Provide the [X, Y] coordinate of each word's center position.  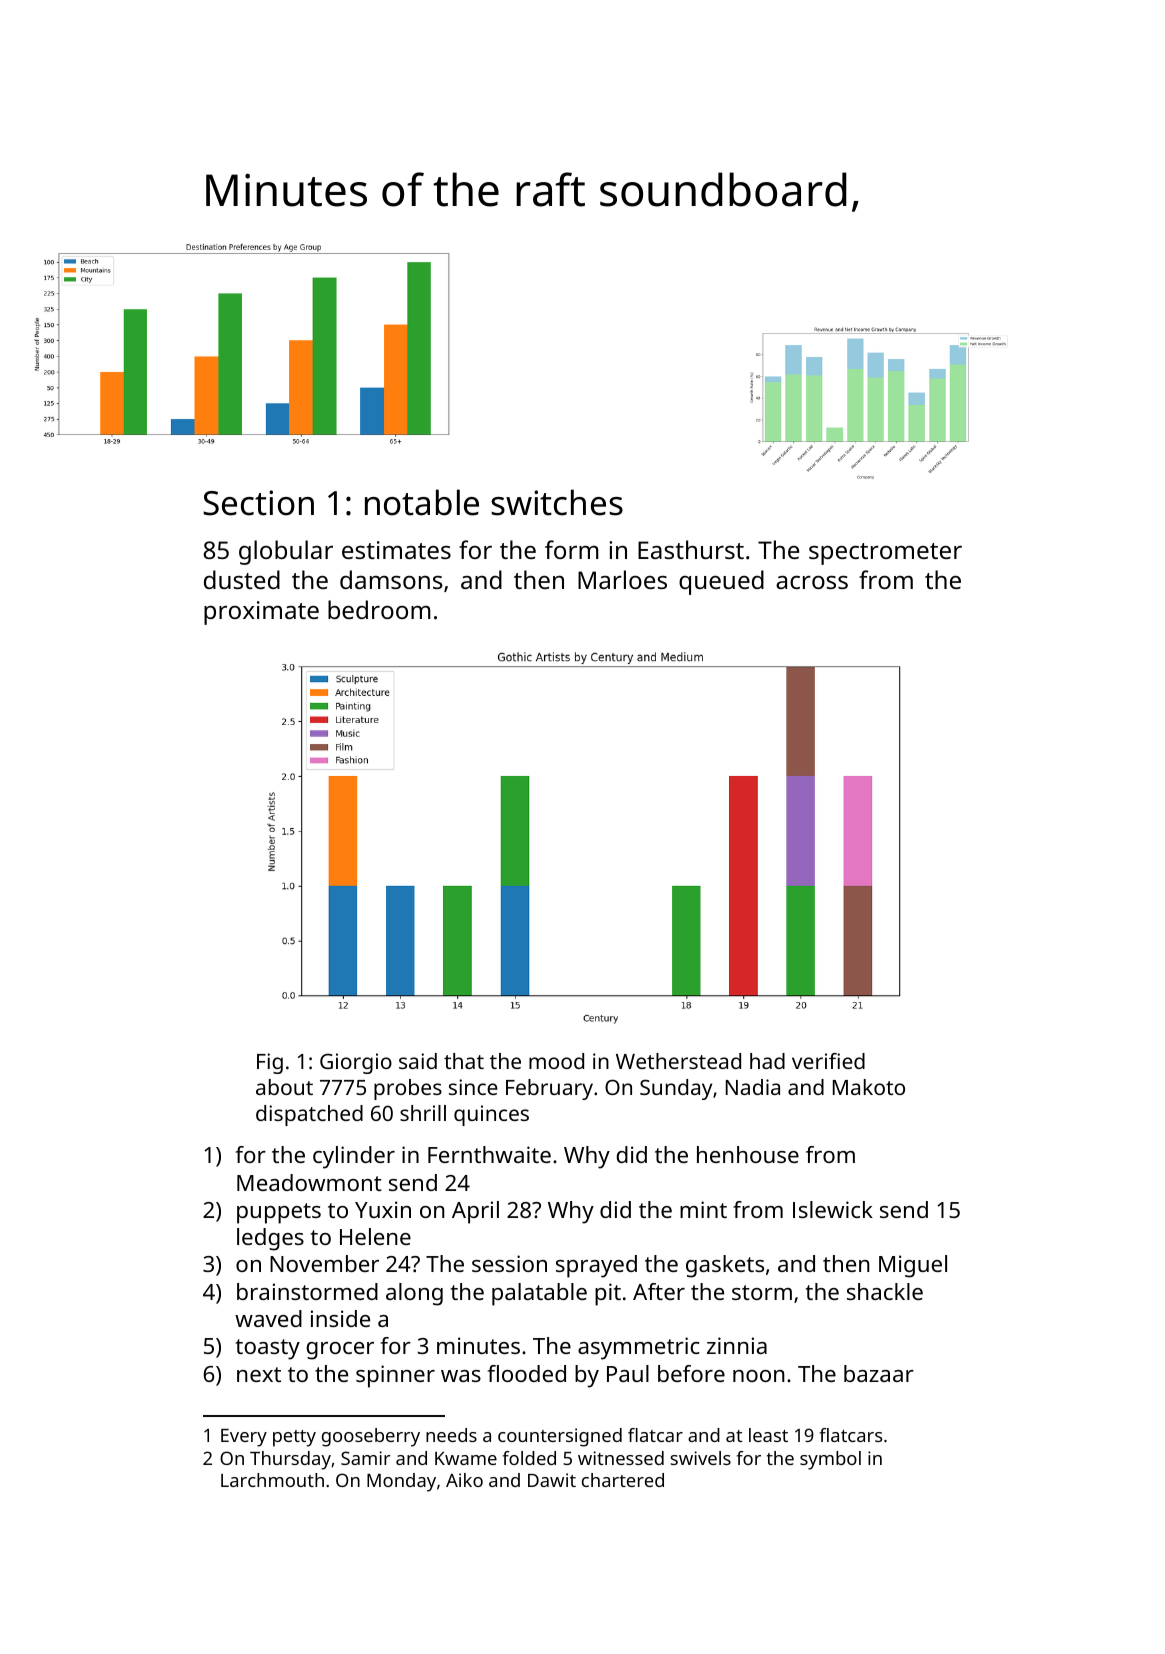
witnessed [621, 1458]
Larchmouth [272, 1480]
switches [557, 502]
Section [258, 503]
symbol [830, 1460]
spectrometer [885, 554]
